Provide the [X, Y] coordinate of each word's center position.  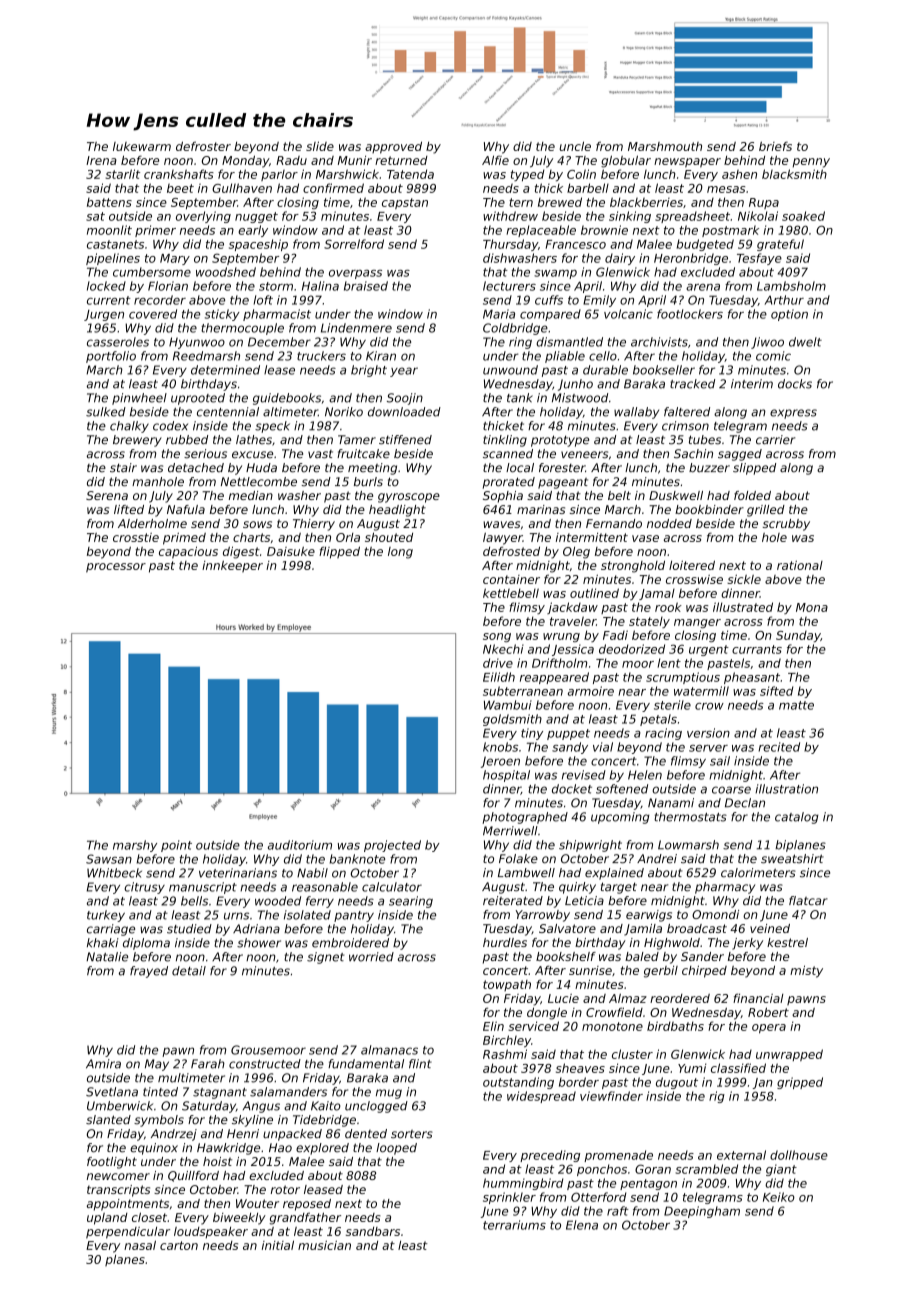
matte [796, 705]
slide [320, 146]
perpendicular [128, 1233]
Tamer [357, 440]
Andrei [657, 859]
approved [393, 147]
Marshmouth [665, 146]
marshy [135, 846]
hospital [506, 776]
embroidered [350, 943]
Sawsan [109, 859]
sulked [106, 412]
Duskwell [676, 495]
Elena [582, 1225]
